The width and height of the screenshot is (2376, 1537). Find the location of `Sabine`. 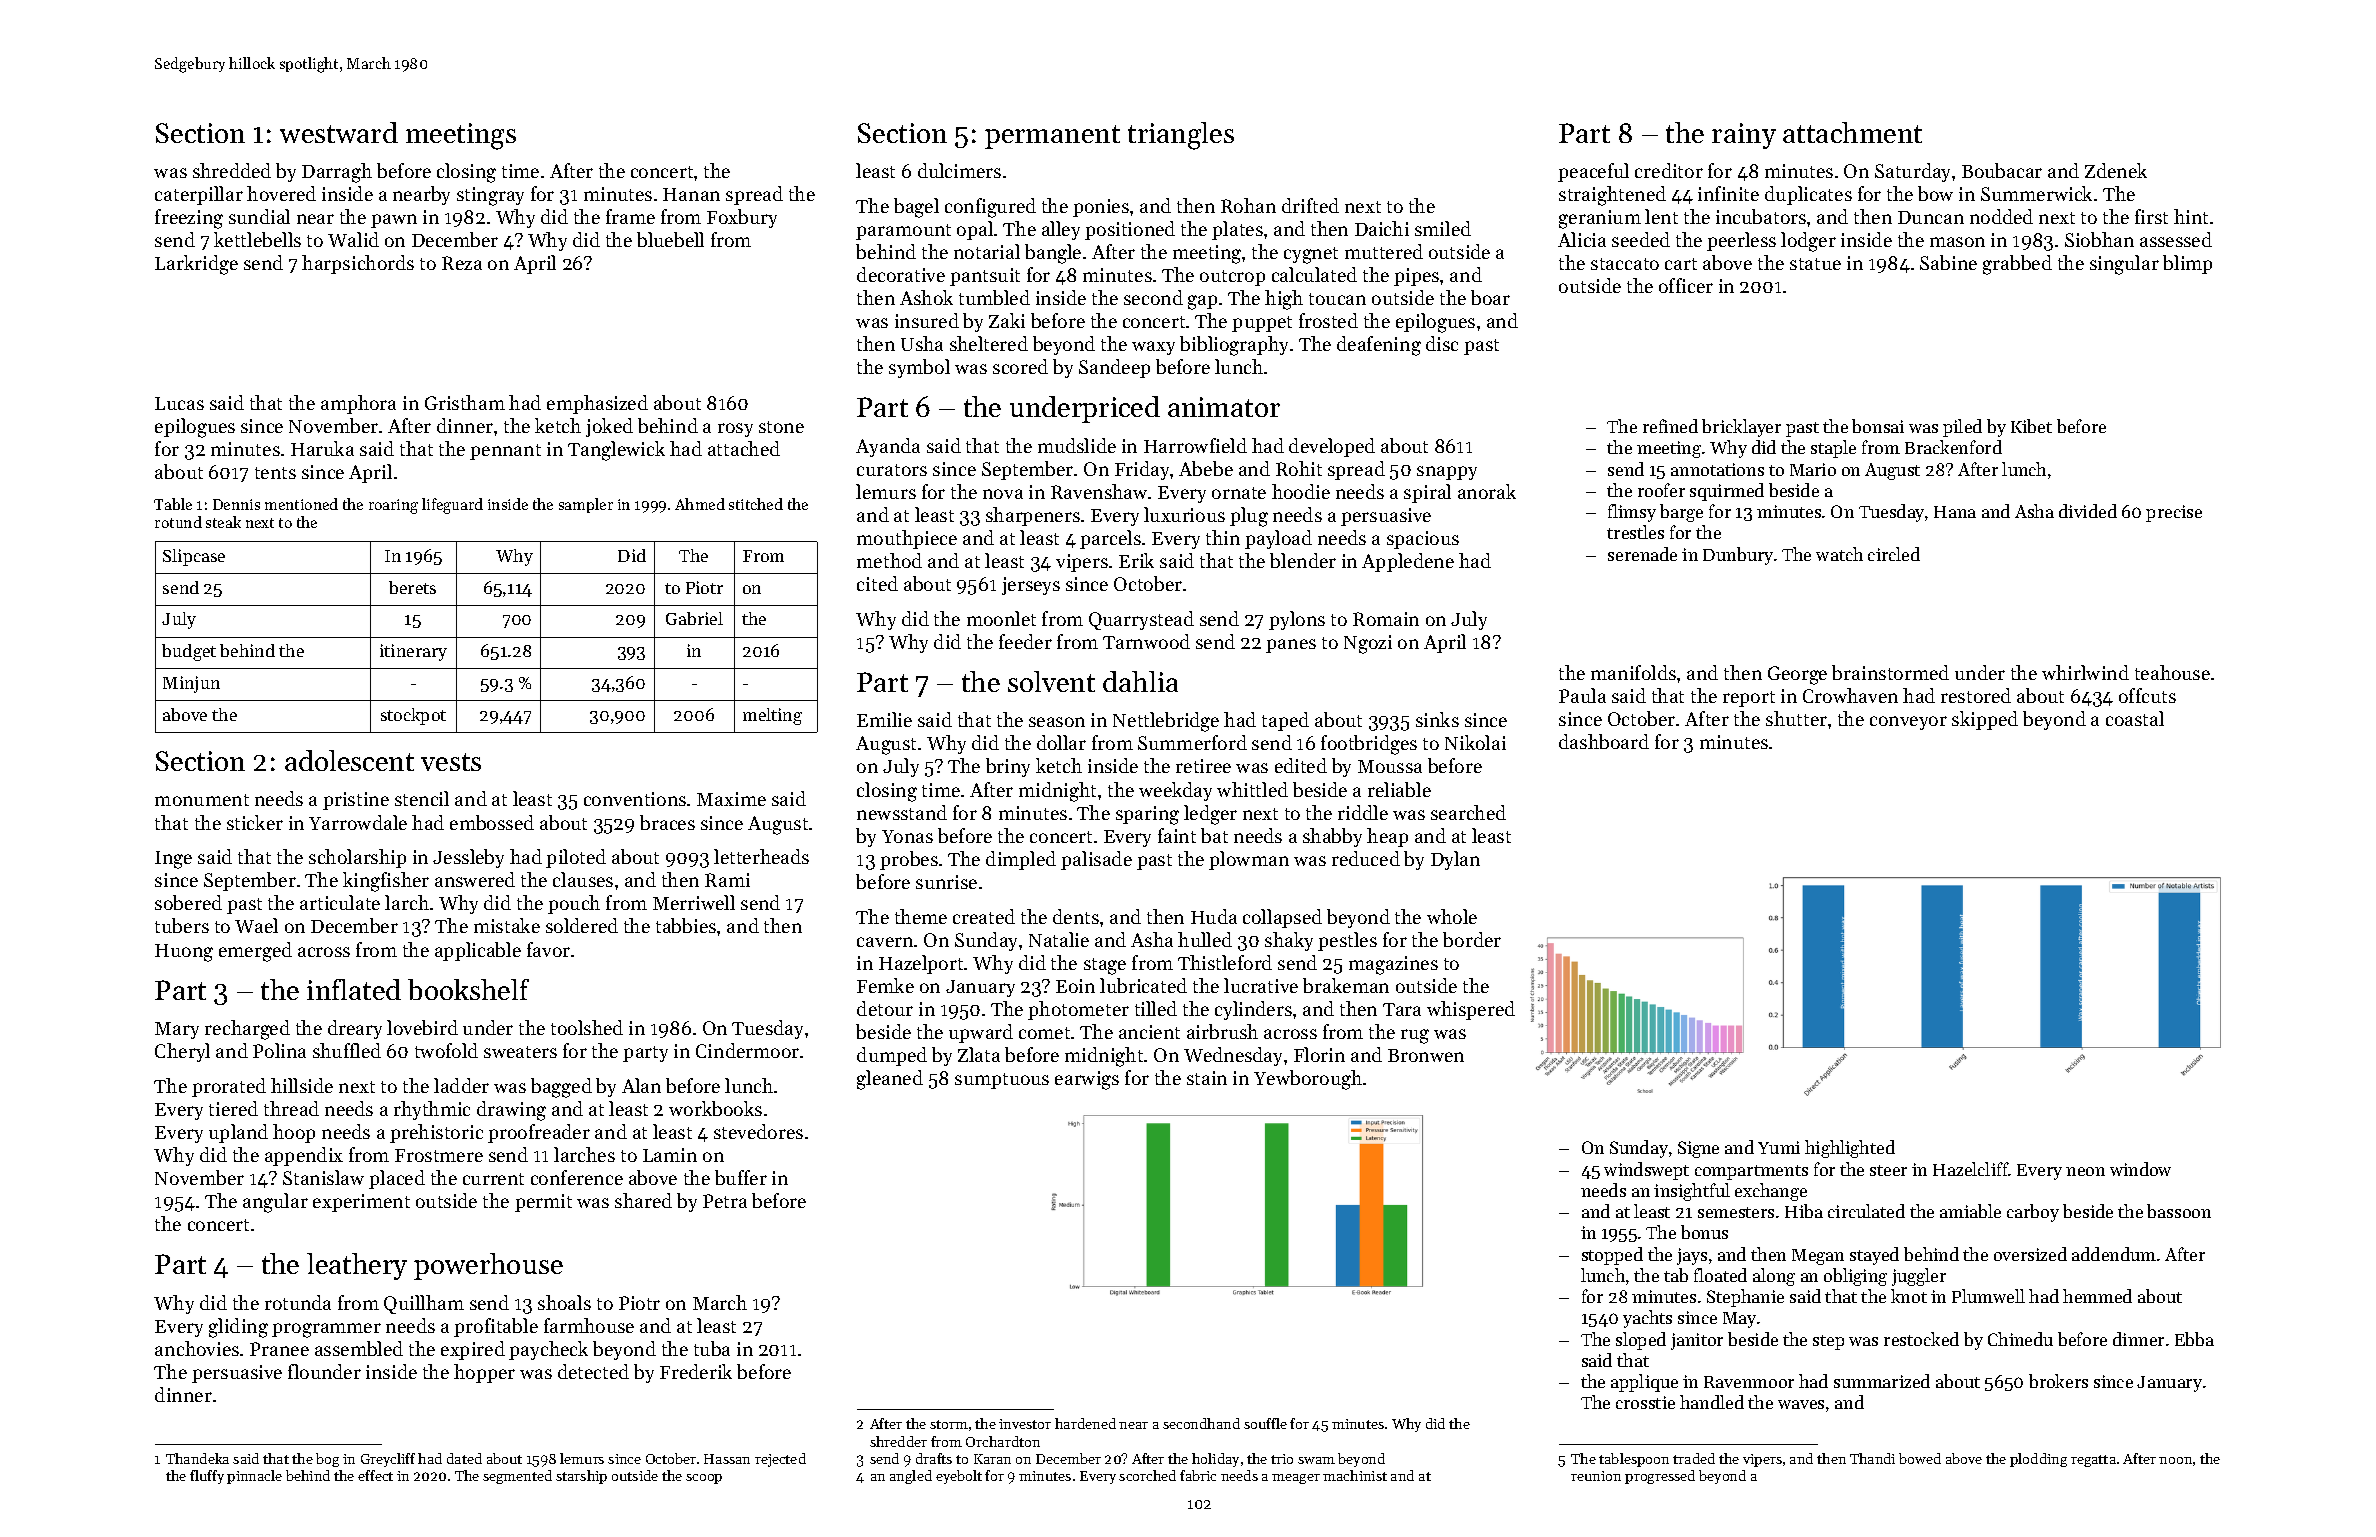

Sabine is located at coordinates (1948, 262).
